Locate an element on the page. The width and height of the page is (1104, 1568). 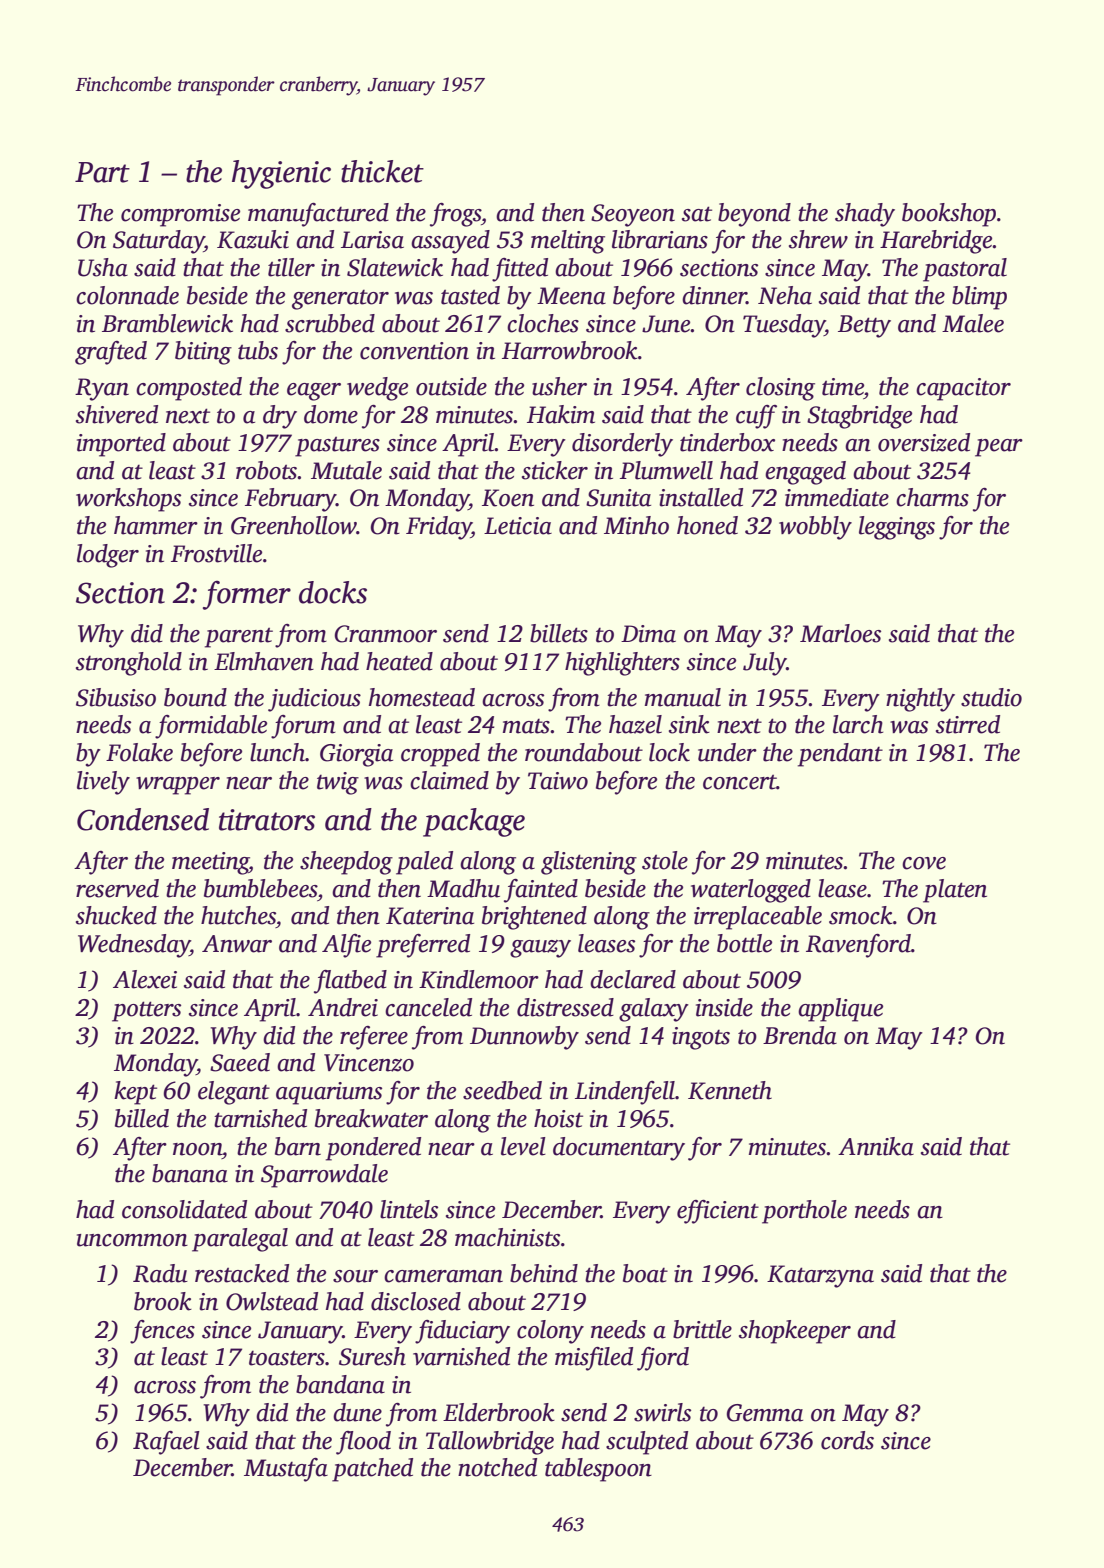
bookshop is located at coordinates (949, 215).
